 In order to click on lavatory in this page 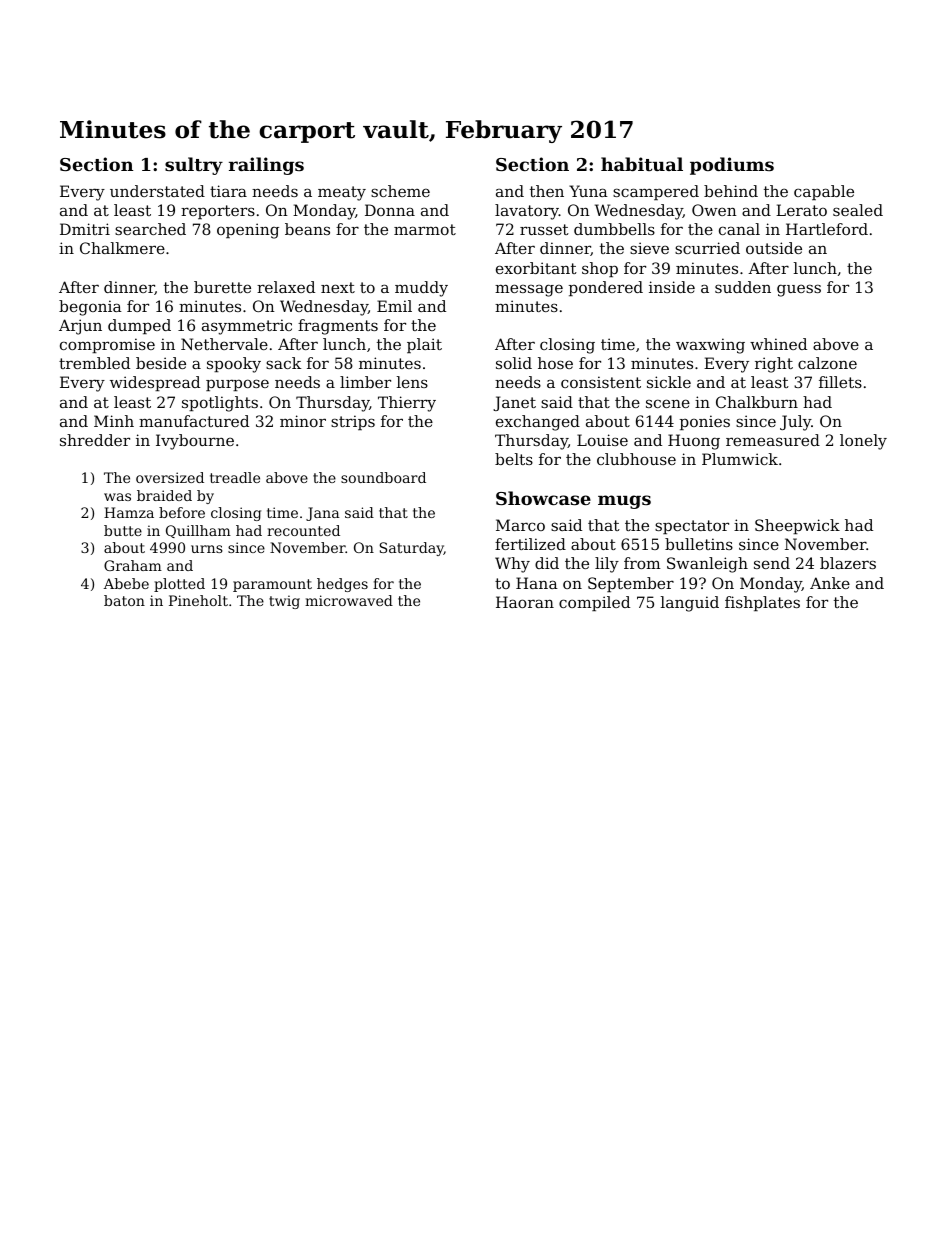, I will do `click(527, 212)`.
